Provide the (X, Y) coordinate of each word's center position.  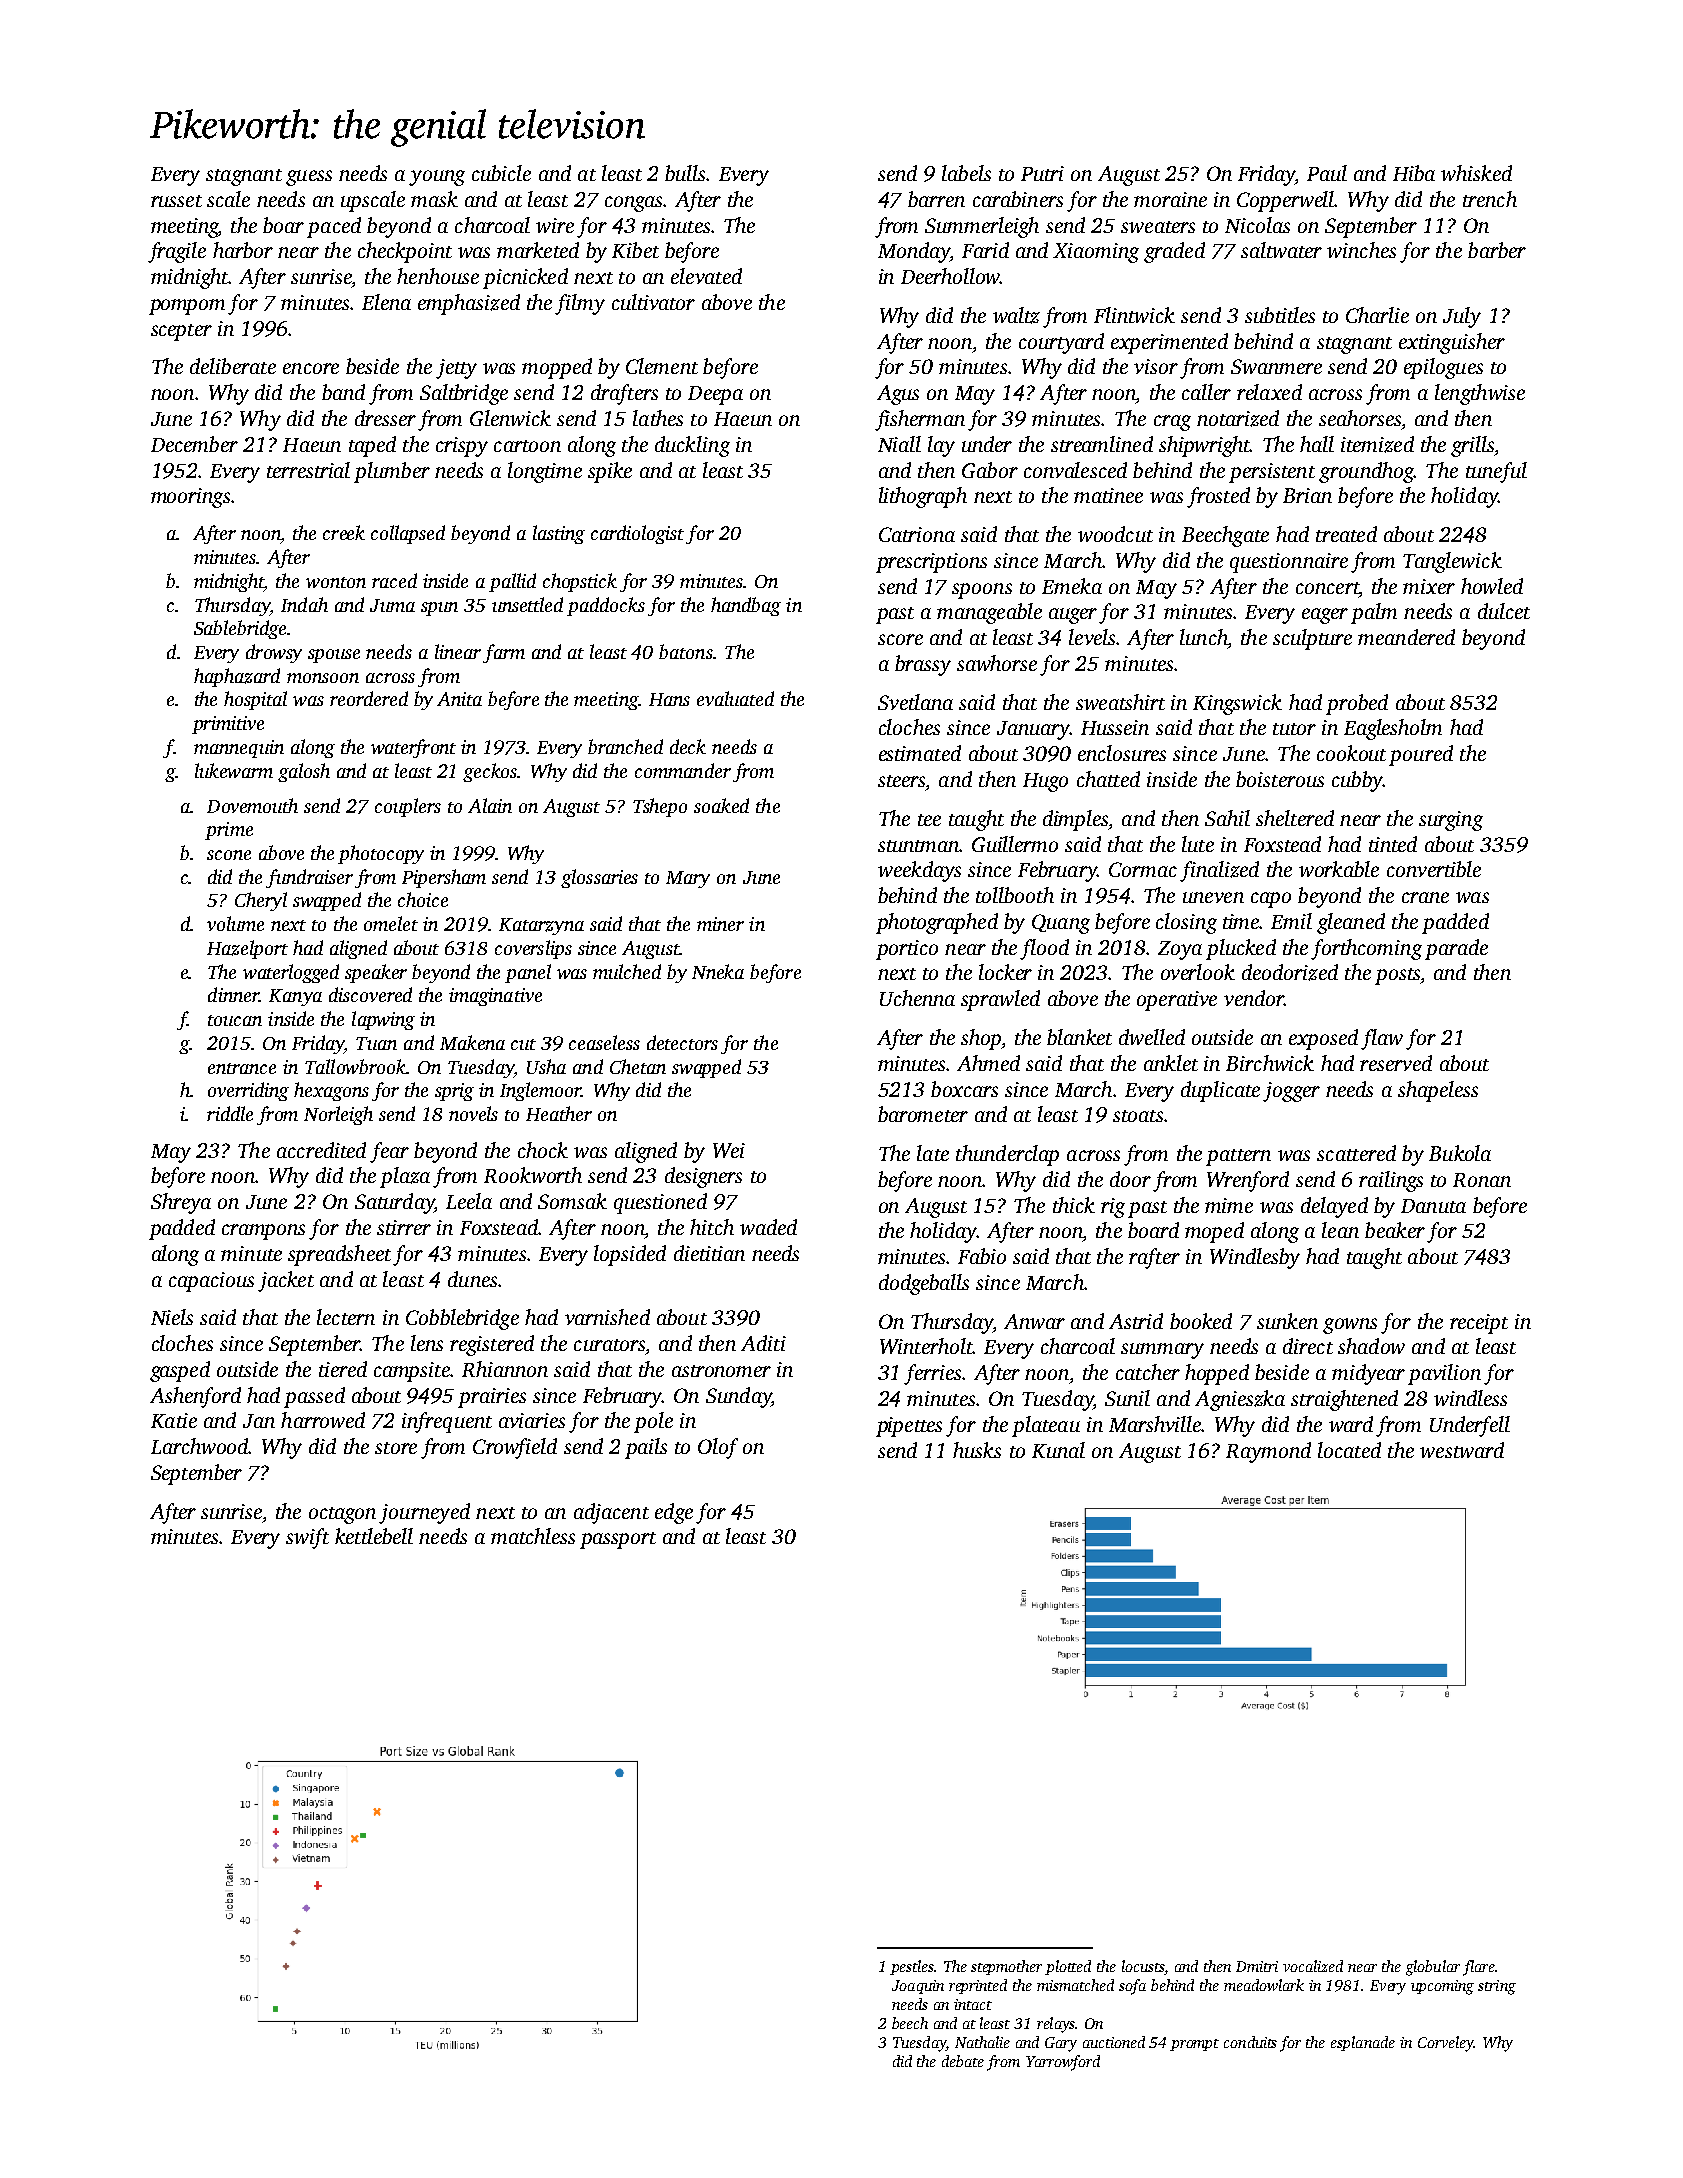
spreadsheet (339, 1255)
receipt (1479, 1324)
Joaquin (918, 1987)
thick (1074, 1205)
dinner (233, 994)
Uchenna (917, 998)
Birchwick (1270, 1063)
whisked (1476, 173)
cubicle (501, 173)
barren (936, 199)
